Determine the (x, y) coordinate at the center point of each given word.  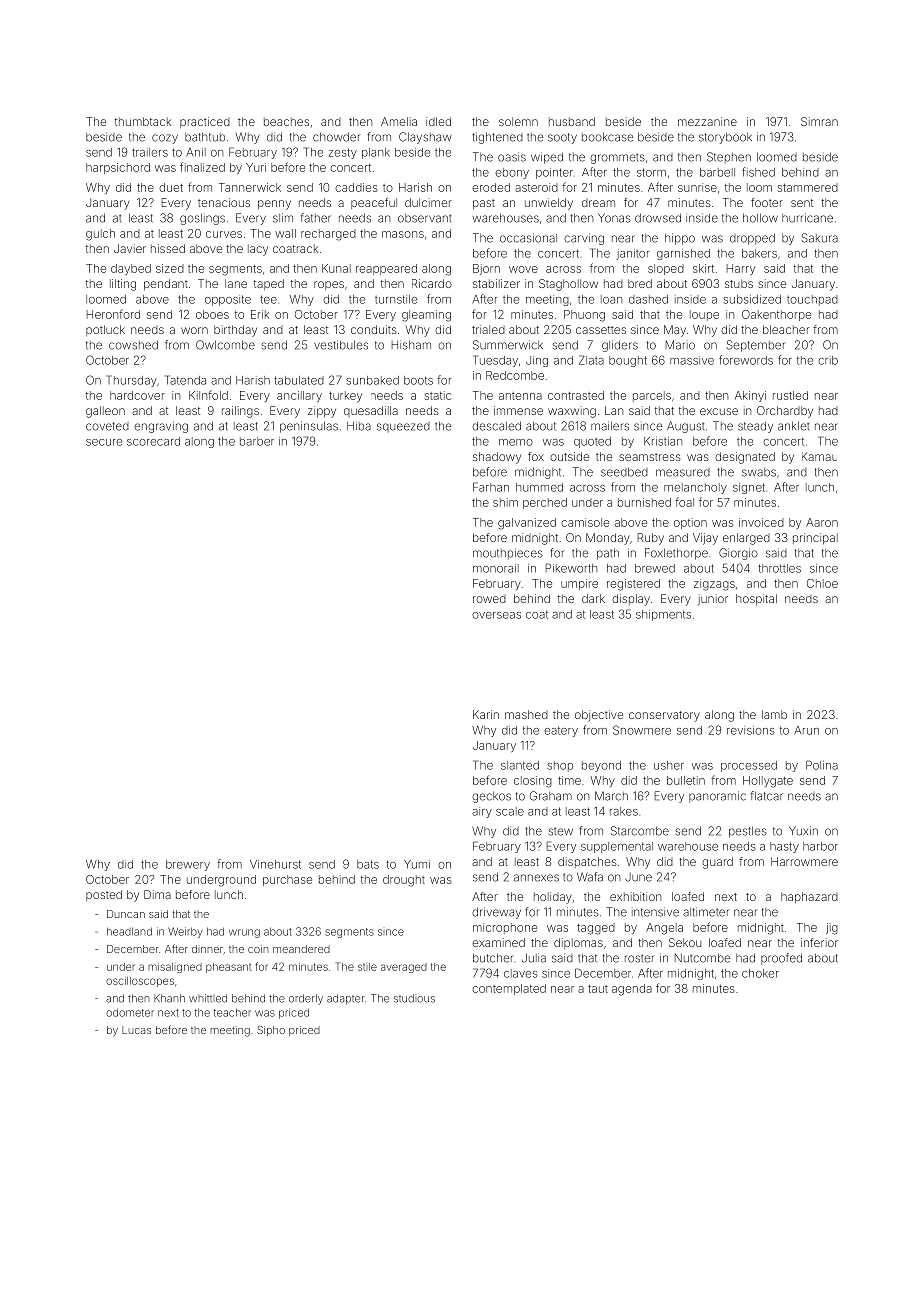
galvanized (527, 524)
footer (767, 202)
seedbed (624, 472)
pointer (554, 173)
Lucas (136, 1030)
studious (414, 998)
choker (760, 973)
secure (104, 442)
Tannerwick (250, 187)
